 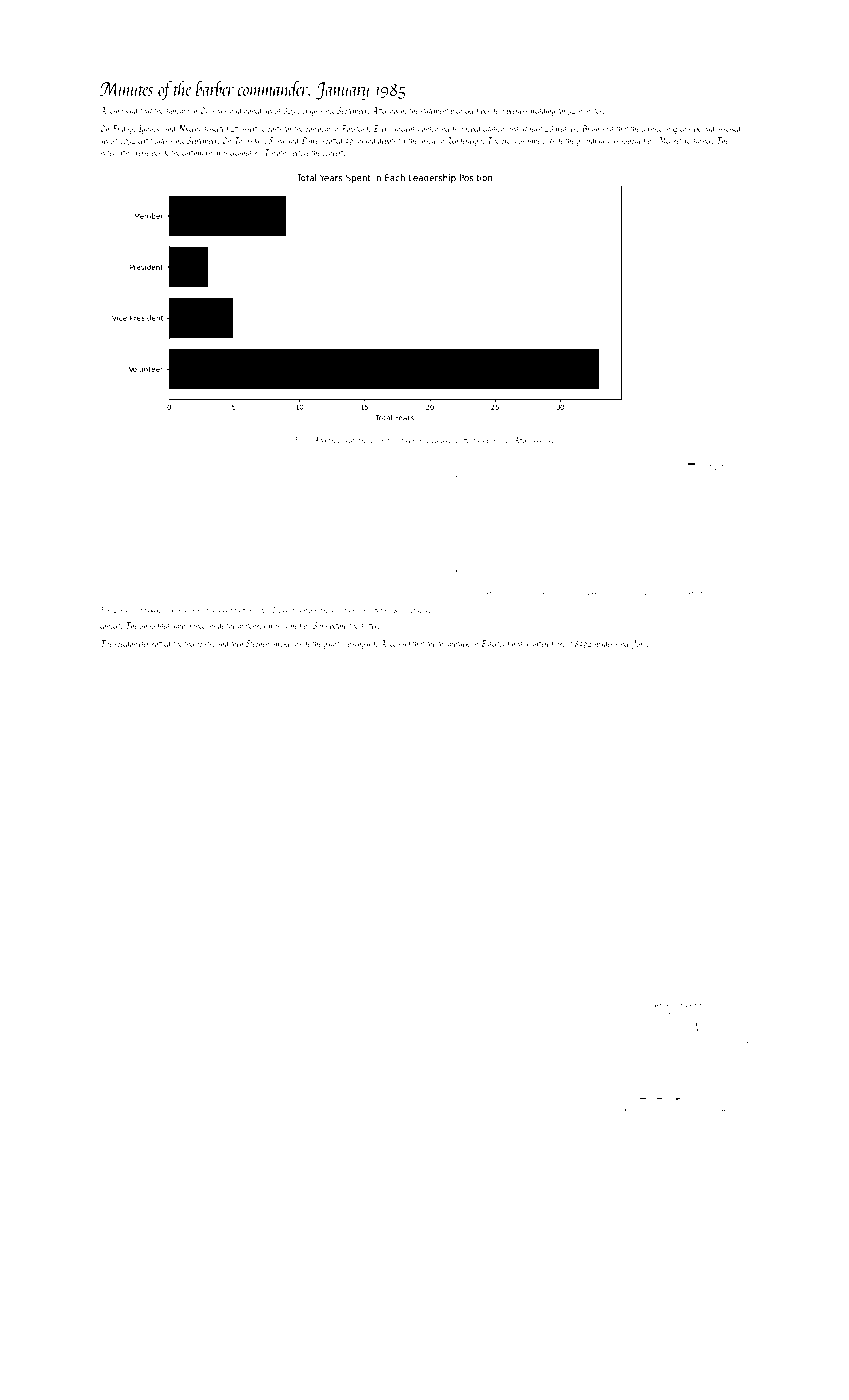 What do you see at coordinates (536, 440) in the screenshot?
I see `lunch` at bounding box center [536, 440].
